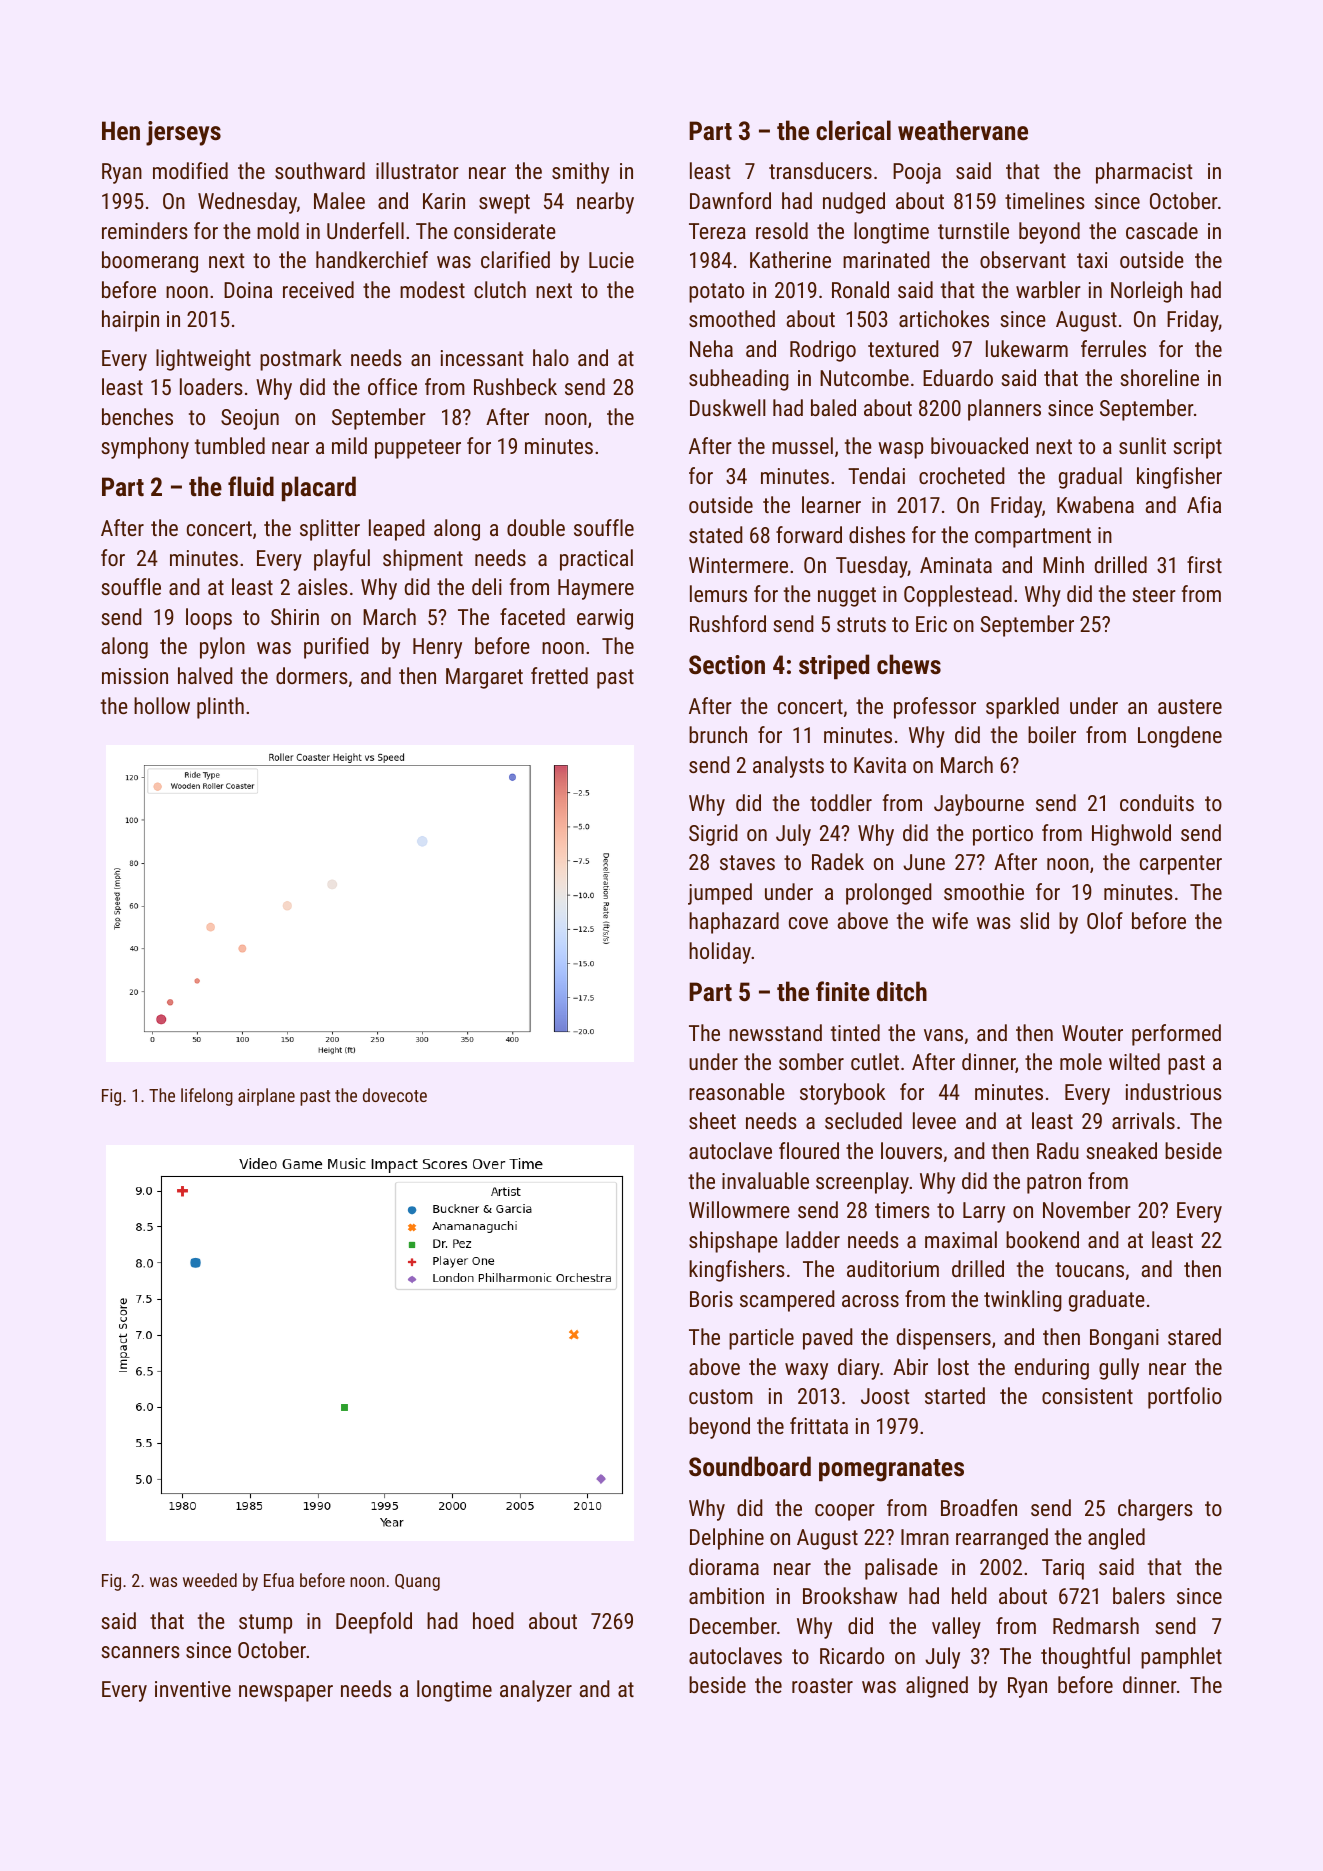  What do you see at coordinates (265, 1624) in the document?
I see `stump` at bounding box center [265, 1624].
